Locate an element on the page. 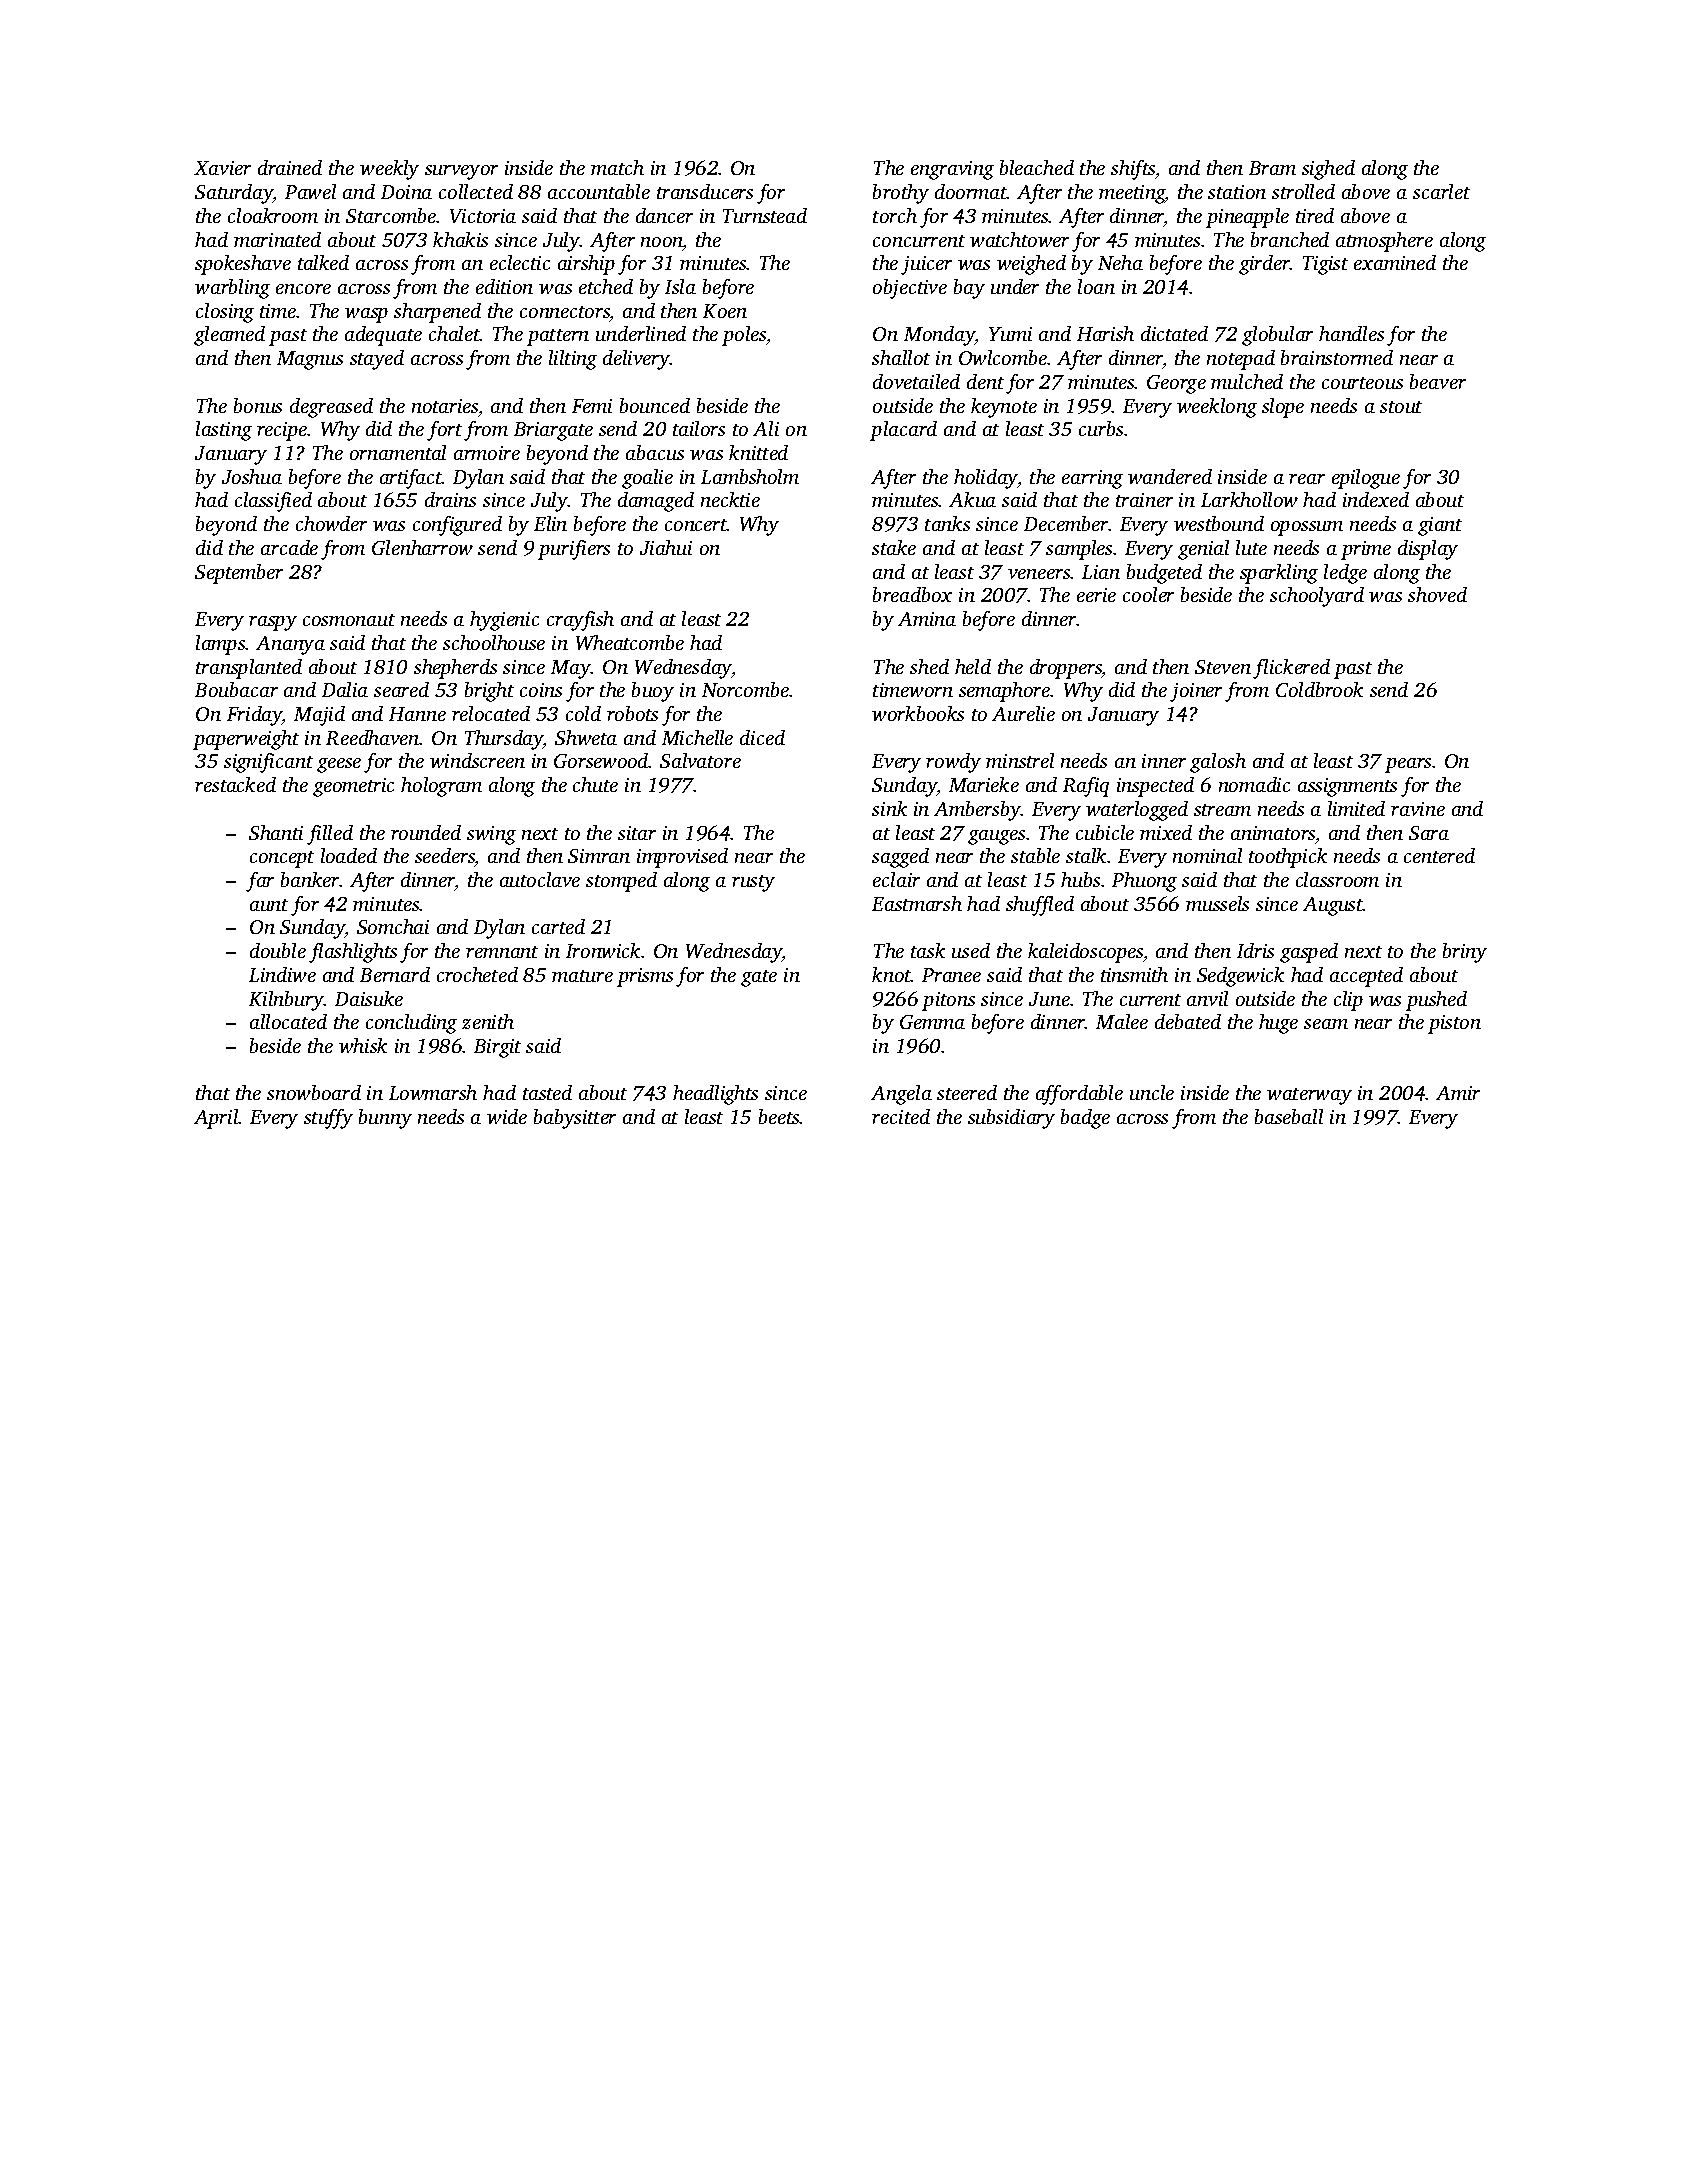 The image size is (1683, 2178). weeklong is located at coordinates (1217, 408).
